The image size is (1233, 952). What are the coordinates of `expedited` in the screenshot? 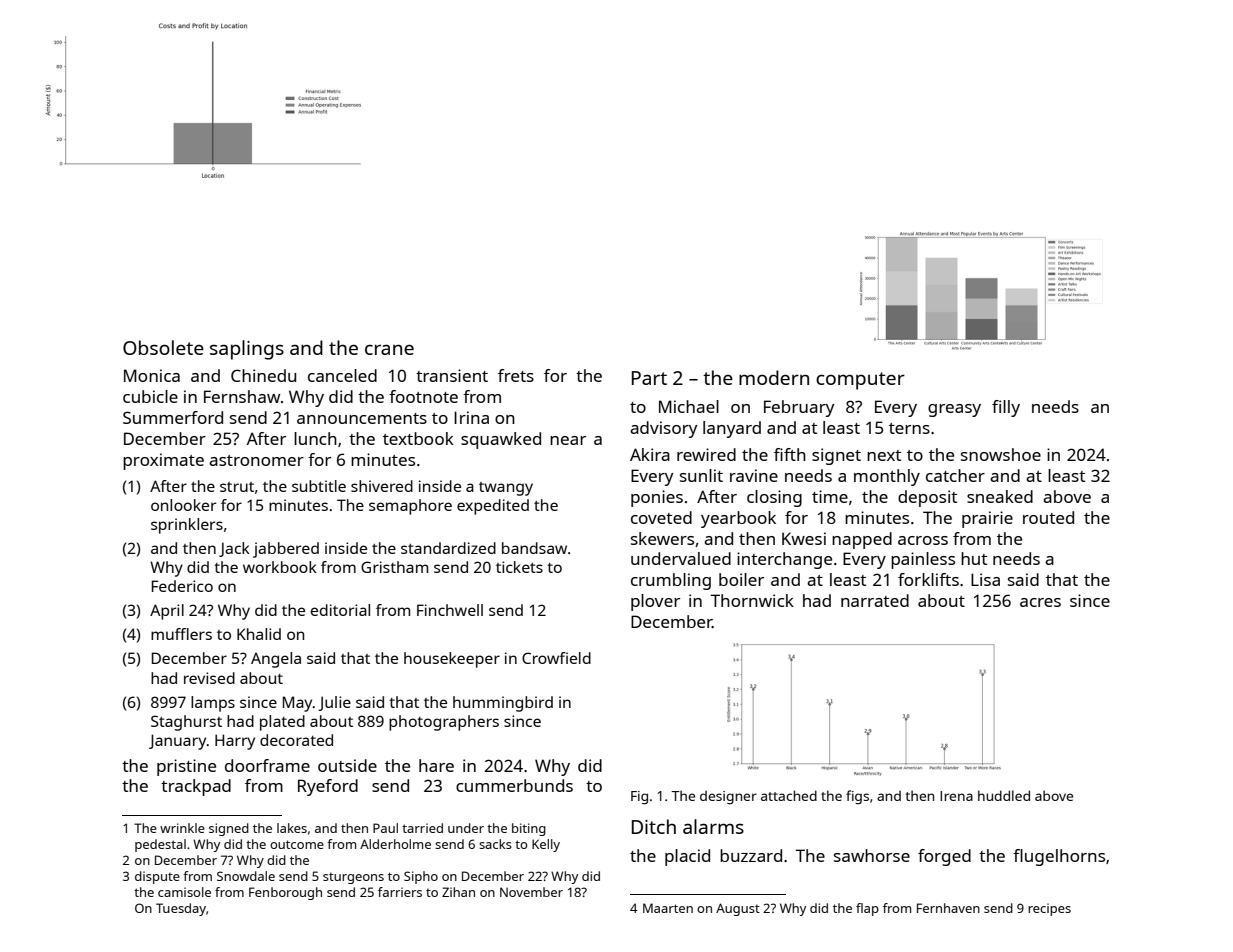 It's located at (493, 507).
